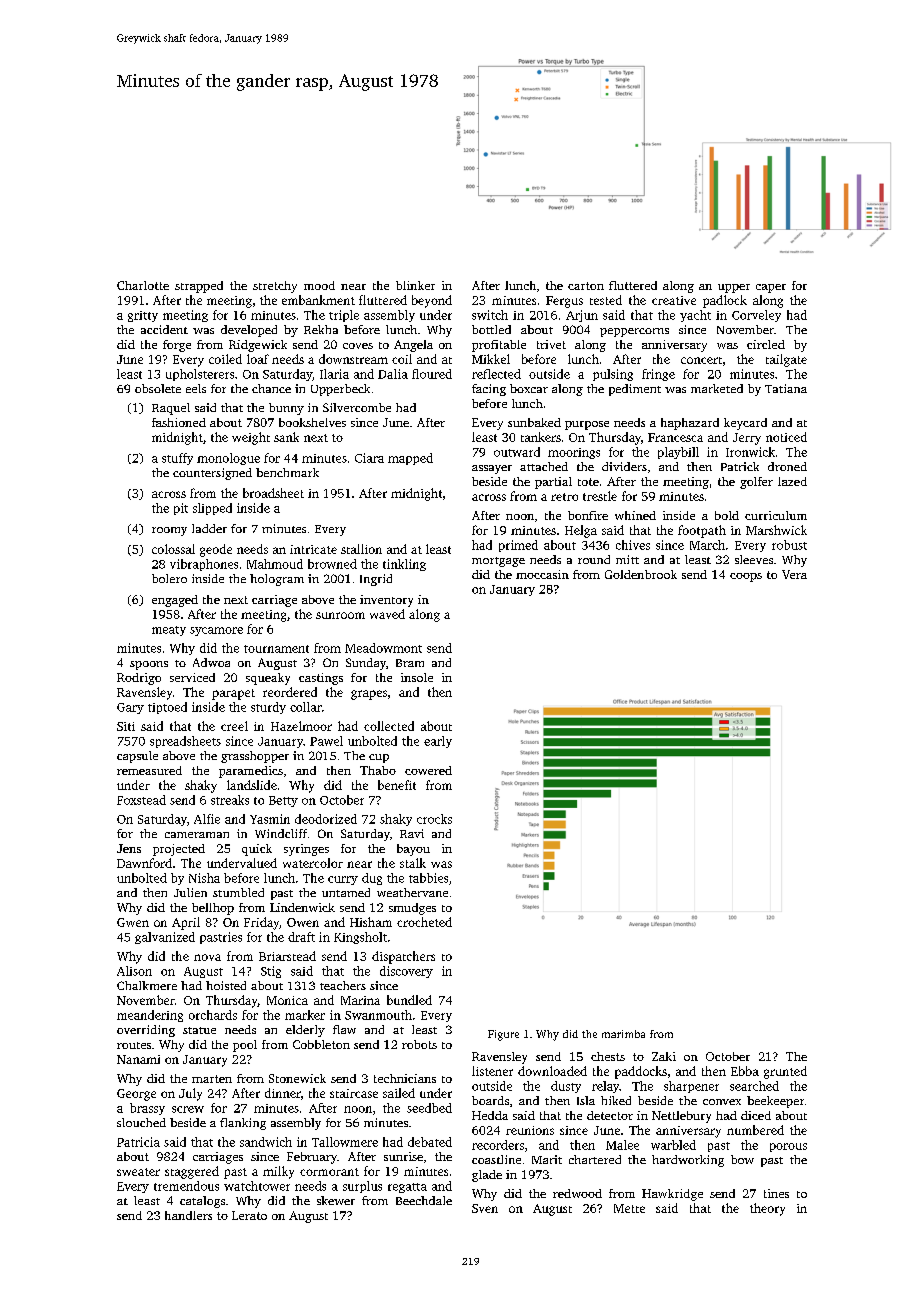 The width and height of the screenshot is (924, 1308). I want to click on carton, so click(586, 286).
